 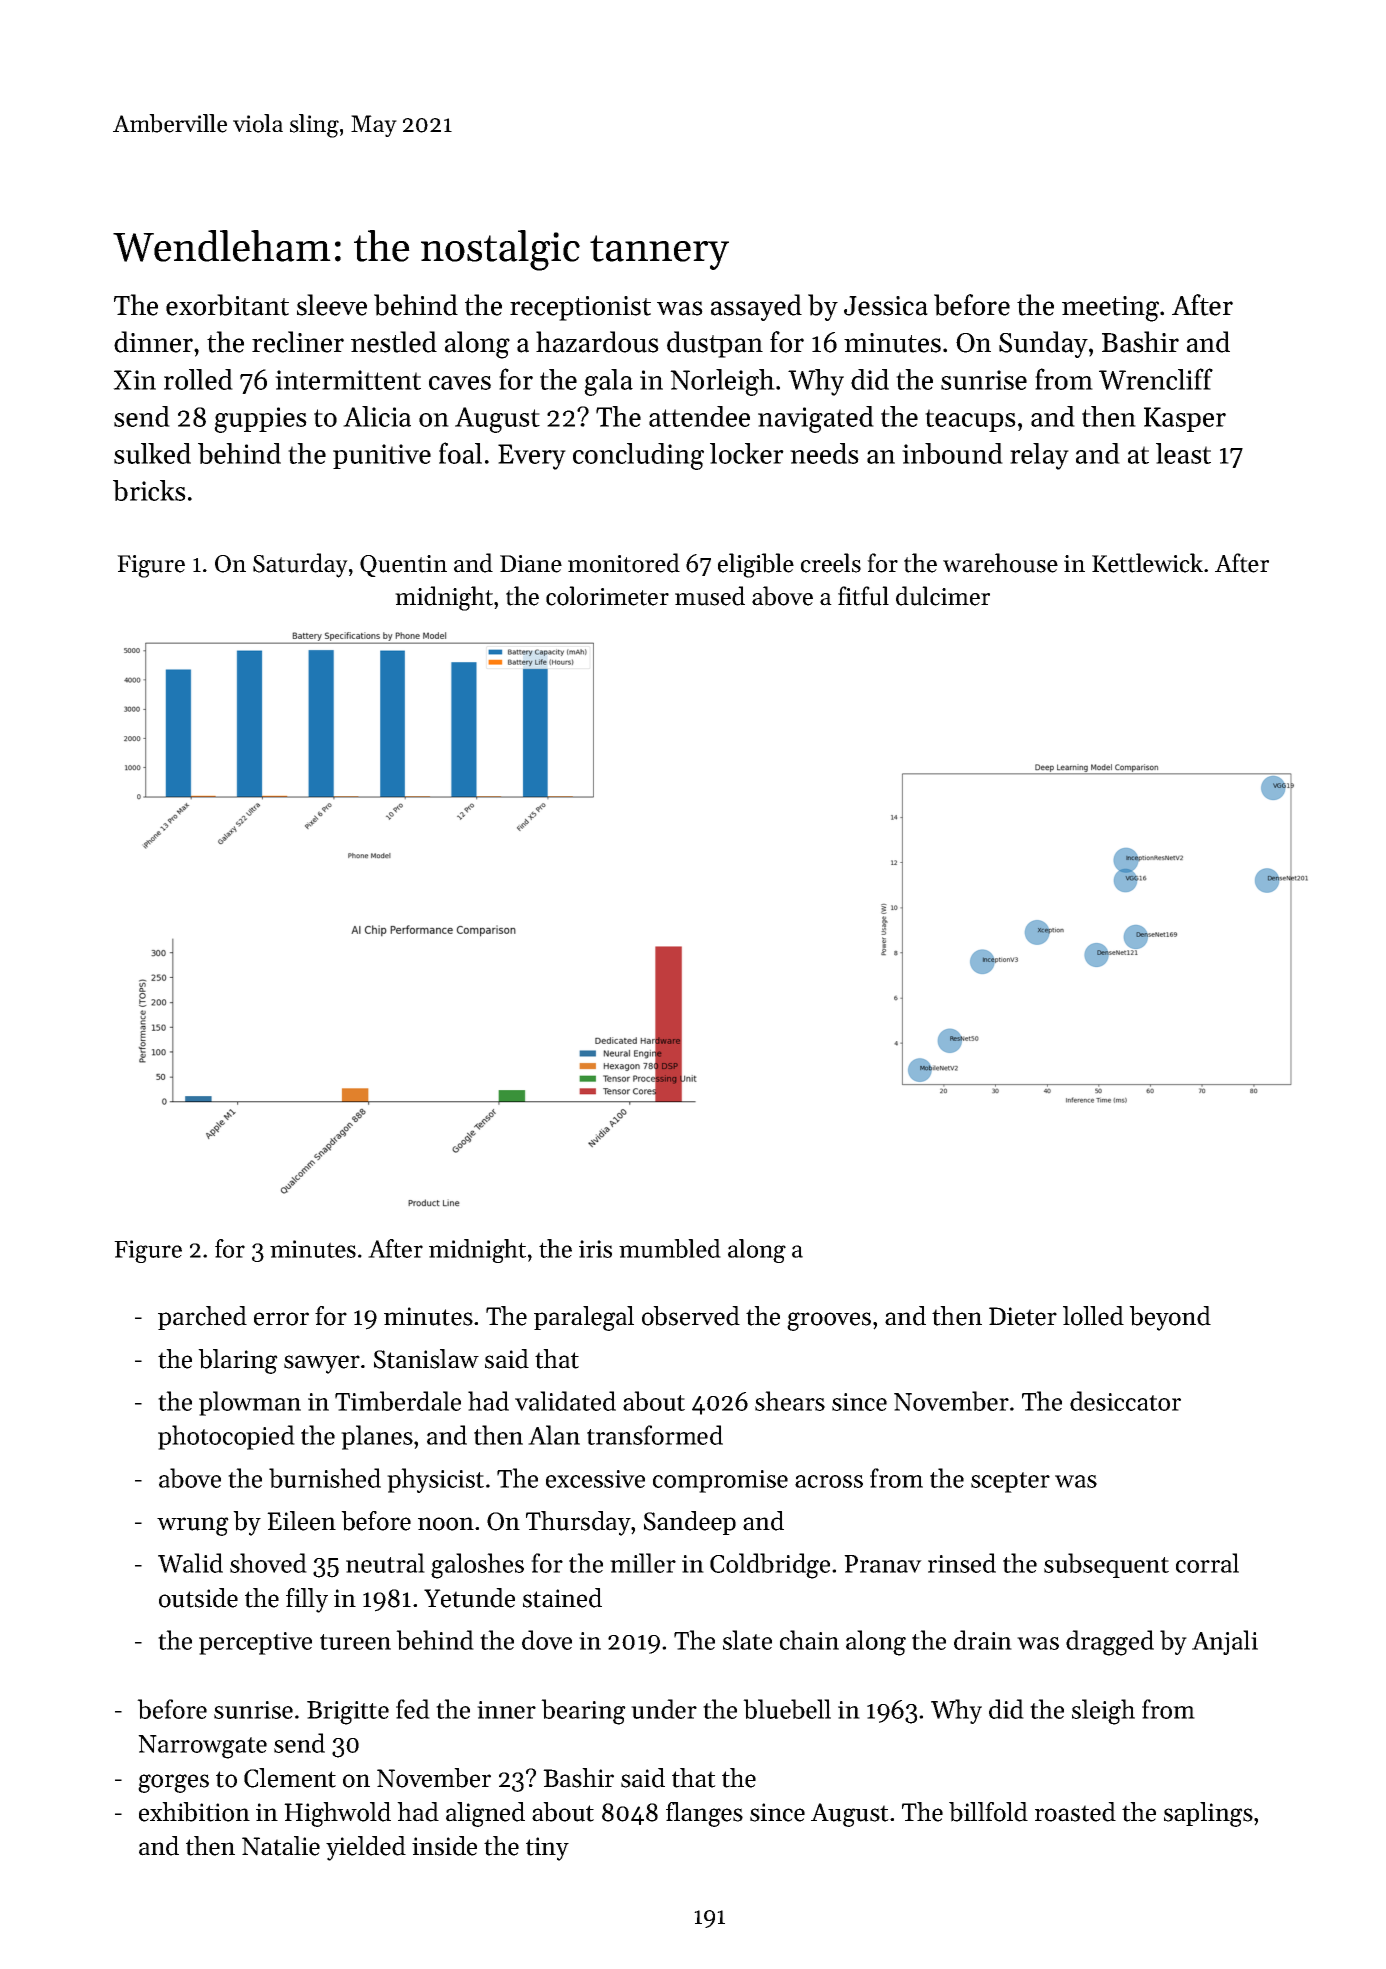 What do you see at coordinates (366, 1848) in the screenshot?
I see `yielded` at bounding box center [366, 1848].
